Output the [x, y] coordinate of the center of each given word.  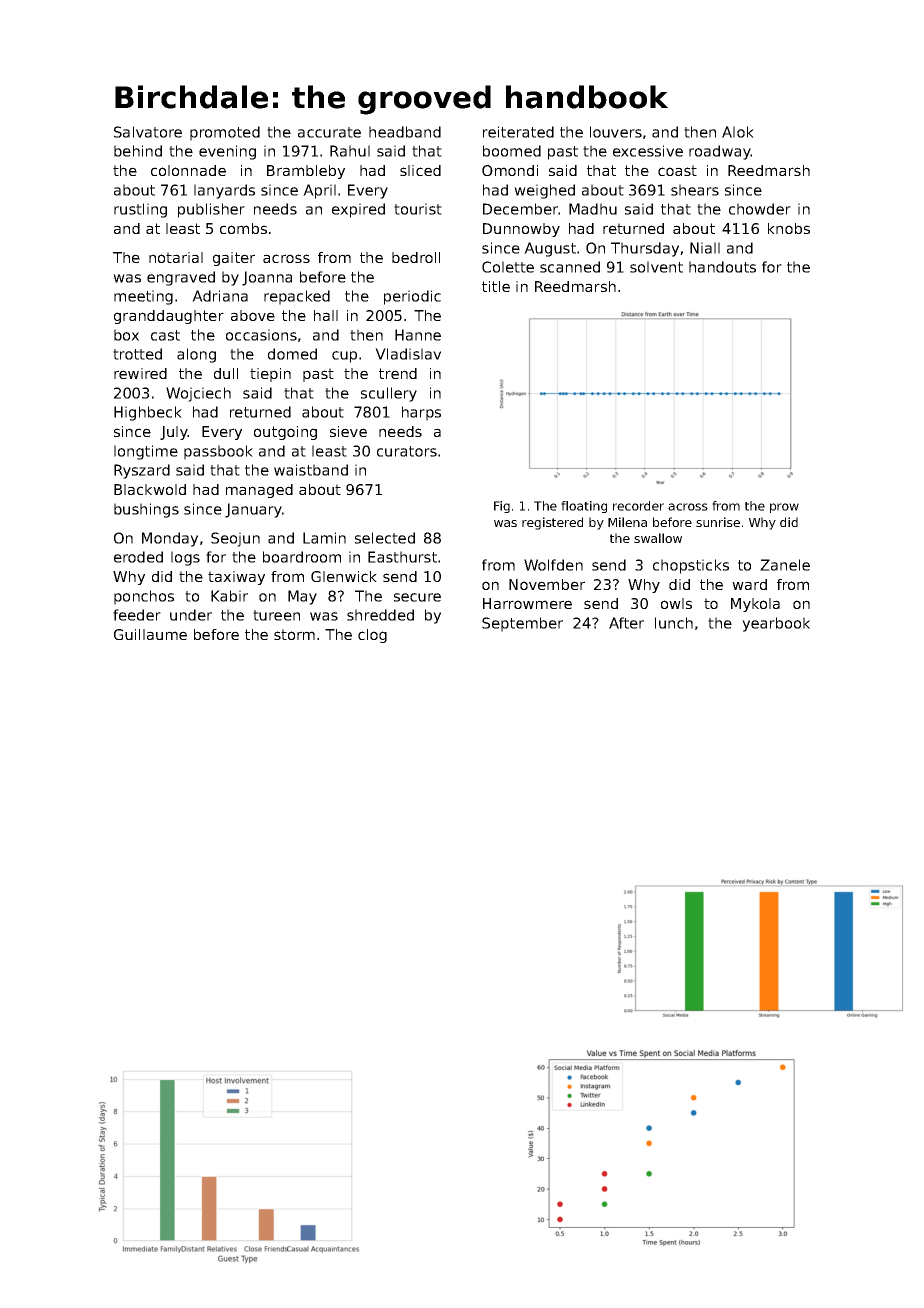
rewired [140, 373]
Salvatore [148, 132]
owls [676, 603]
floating [584, 507]
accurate [329, 132]
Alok [738, 132]
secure [417, 597]
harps [421, 413]
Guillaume [150, 634]
